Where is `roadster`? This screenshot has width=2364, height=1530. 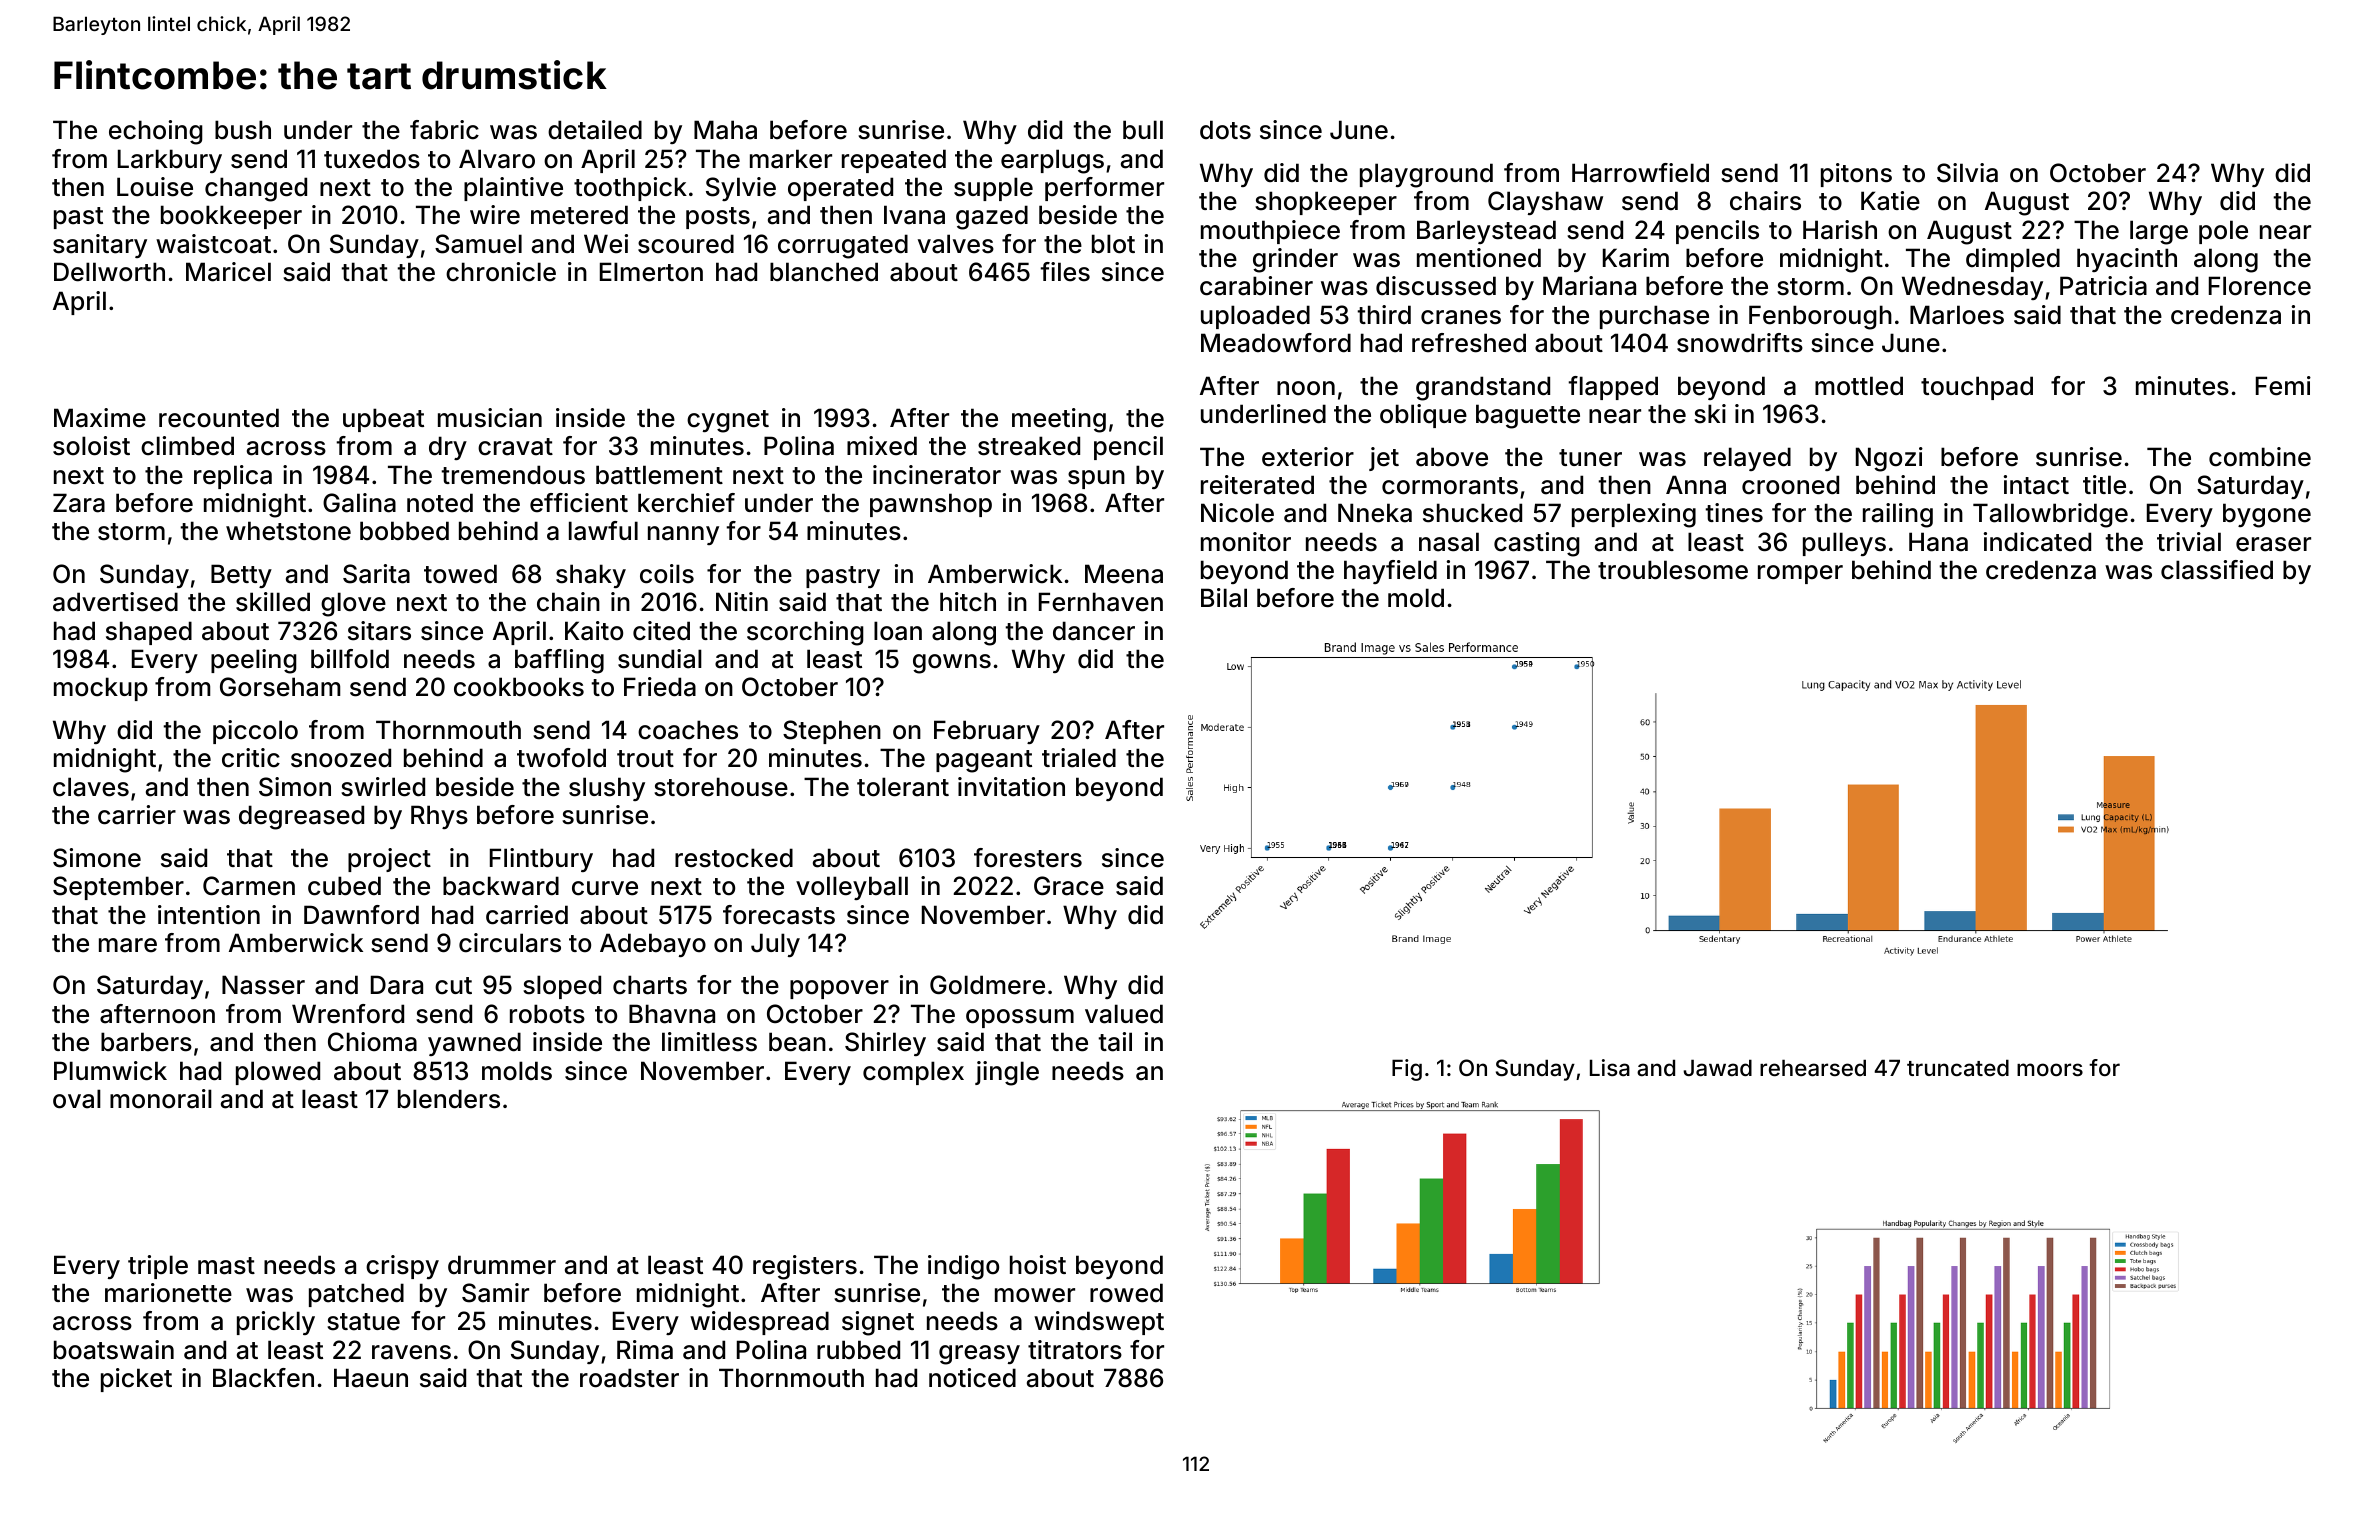
roadster is located at coordinates (629, 1378).
